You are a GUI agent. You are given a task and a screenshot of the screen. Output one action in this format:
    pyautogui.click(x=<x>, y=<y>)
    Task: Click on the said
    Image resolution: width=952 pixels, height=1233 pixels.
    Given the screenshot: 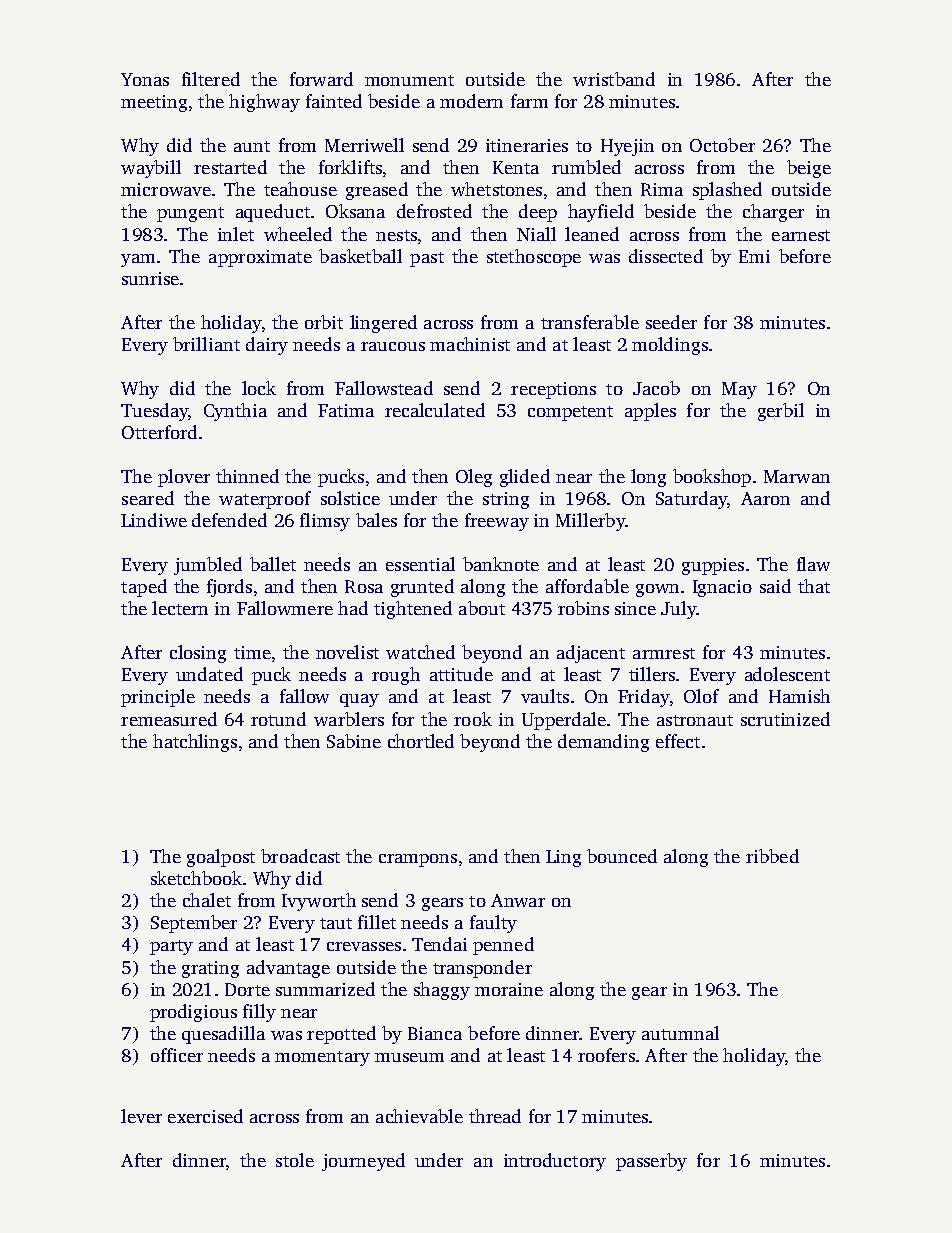 What is the action you would take?
    pyautogui.click(x=775, y=586)
